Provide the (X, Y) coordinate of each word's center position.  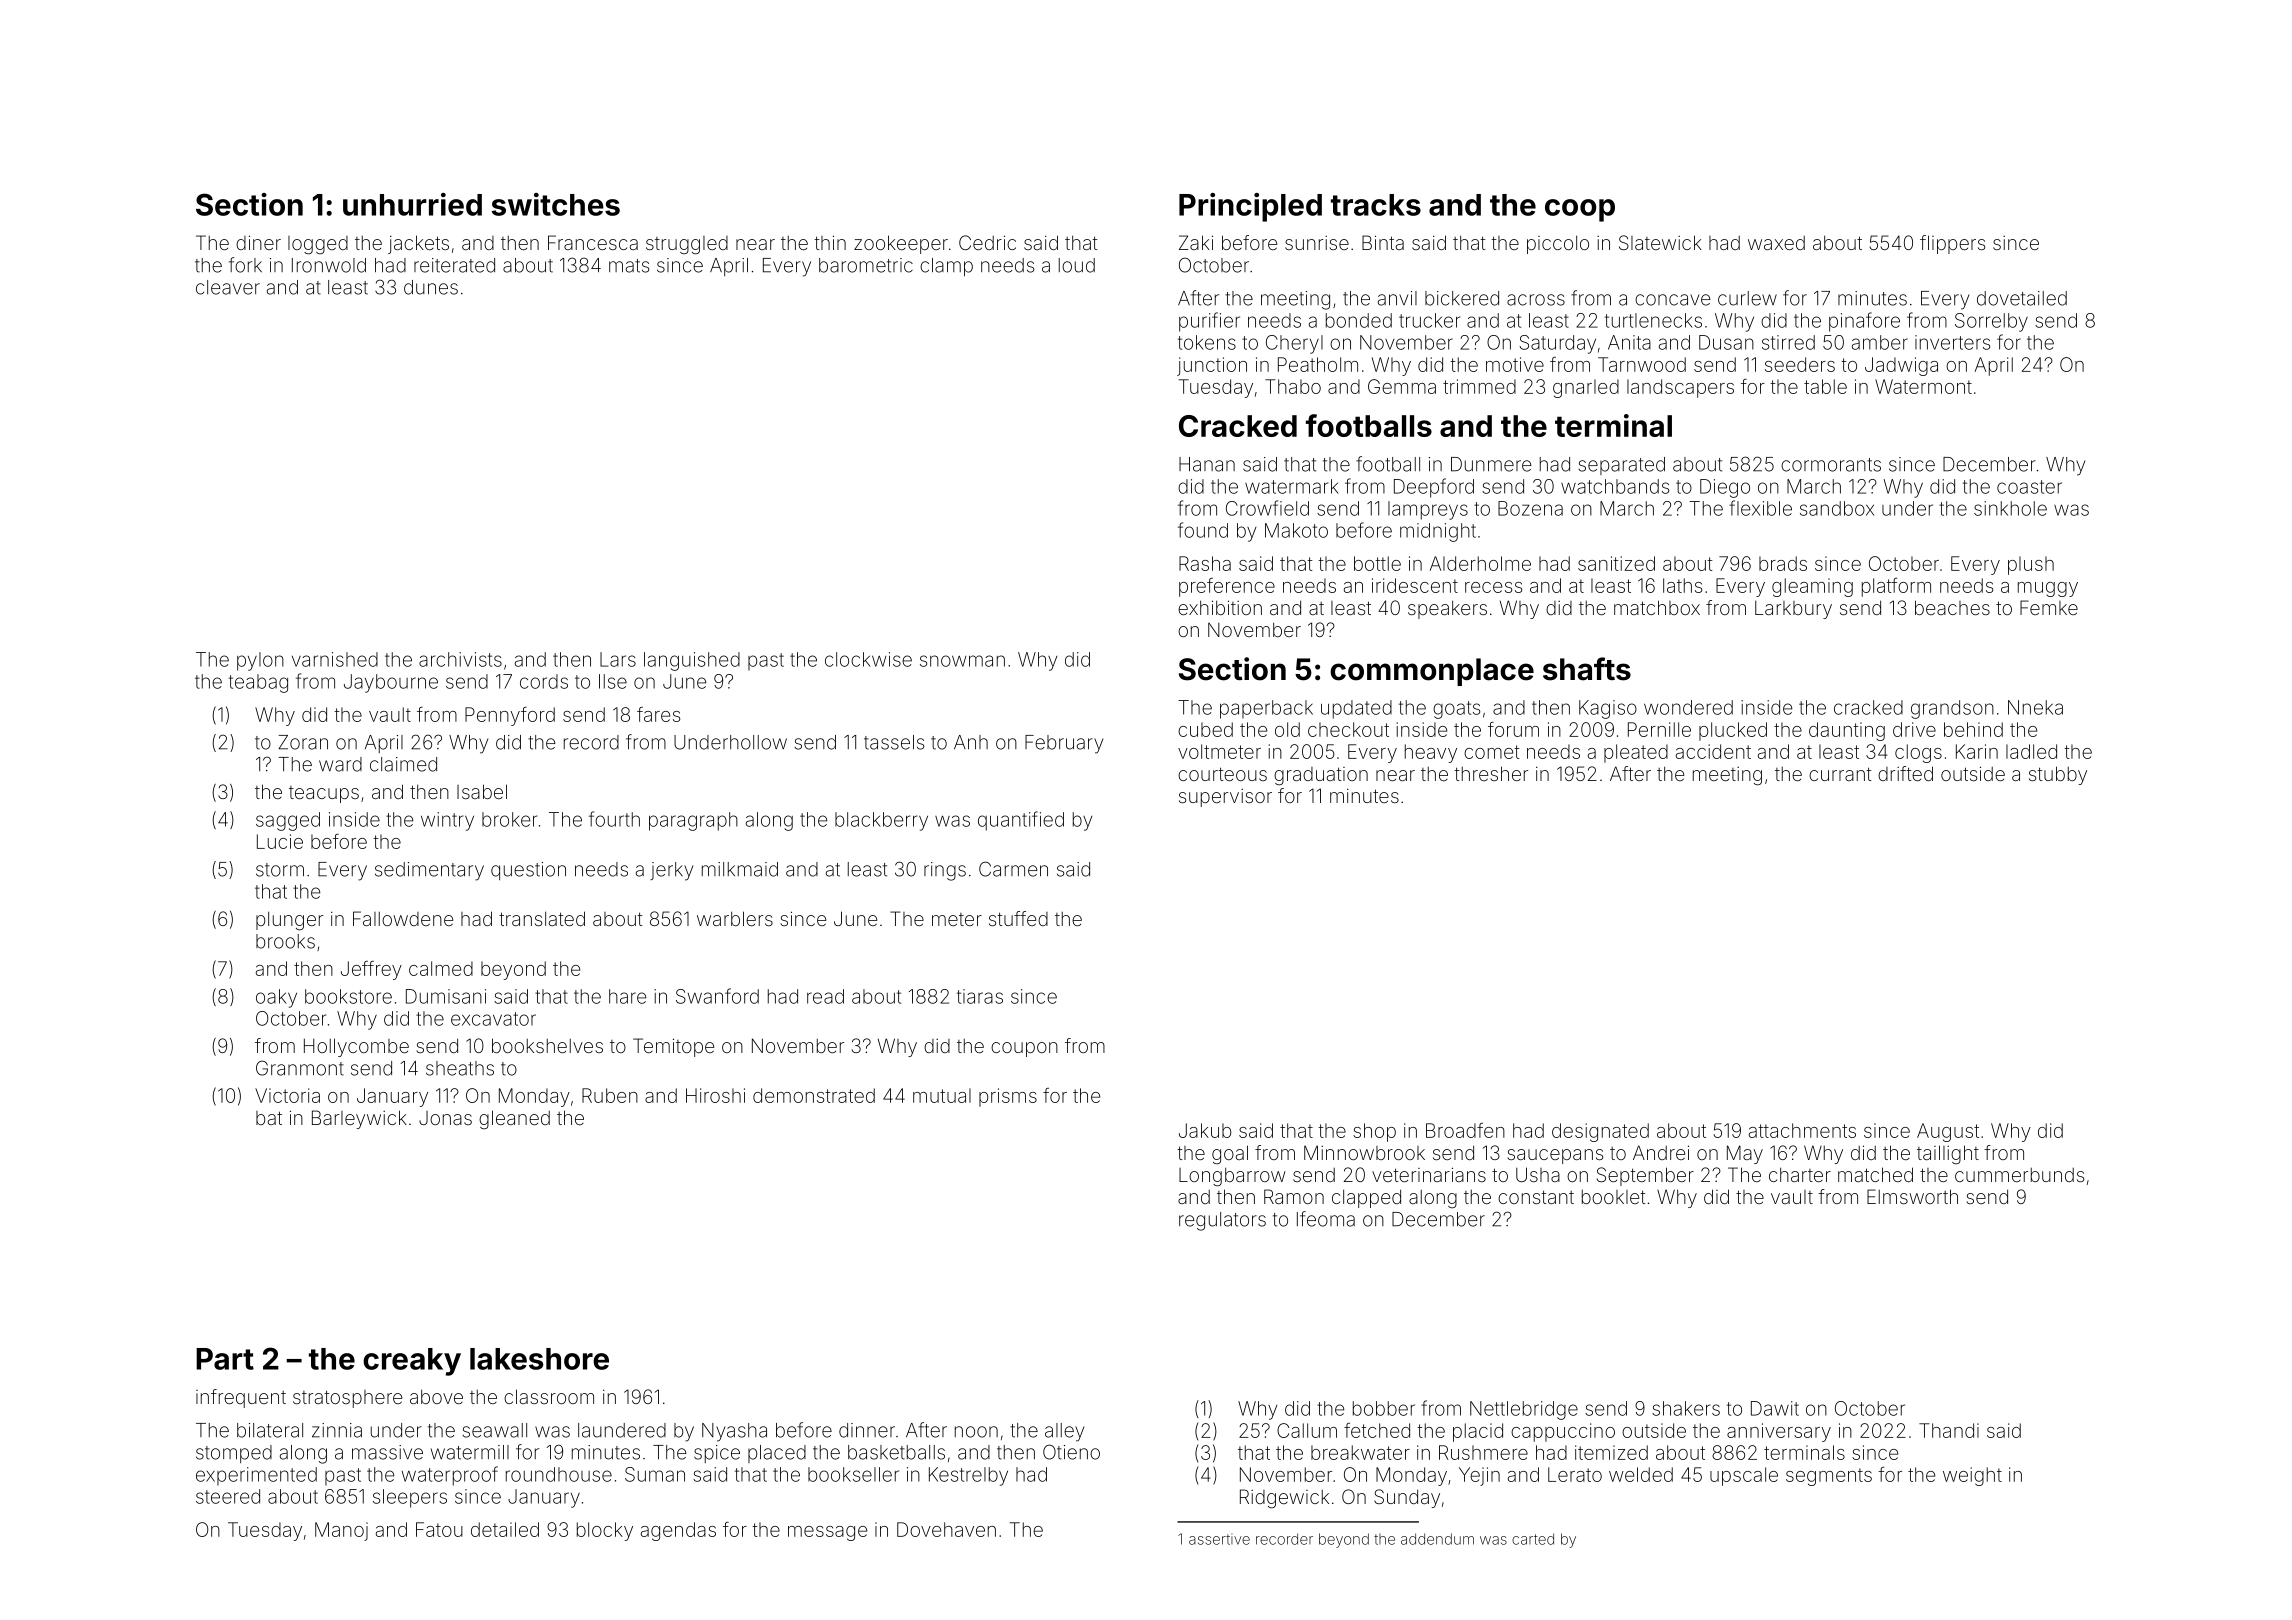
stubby (2058, 775)
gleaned (514, 1119)
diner (258, 242)
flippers (1952, 244)
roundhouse (559, 1474)
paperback (1266, 709)
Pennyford (510, 716)
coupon (1024, 1049)
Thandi (1949, 1430)
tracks (1376, 205)
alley (1064, 1432)
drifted (1905, 773)
